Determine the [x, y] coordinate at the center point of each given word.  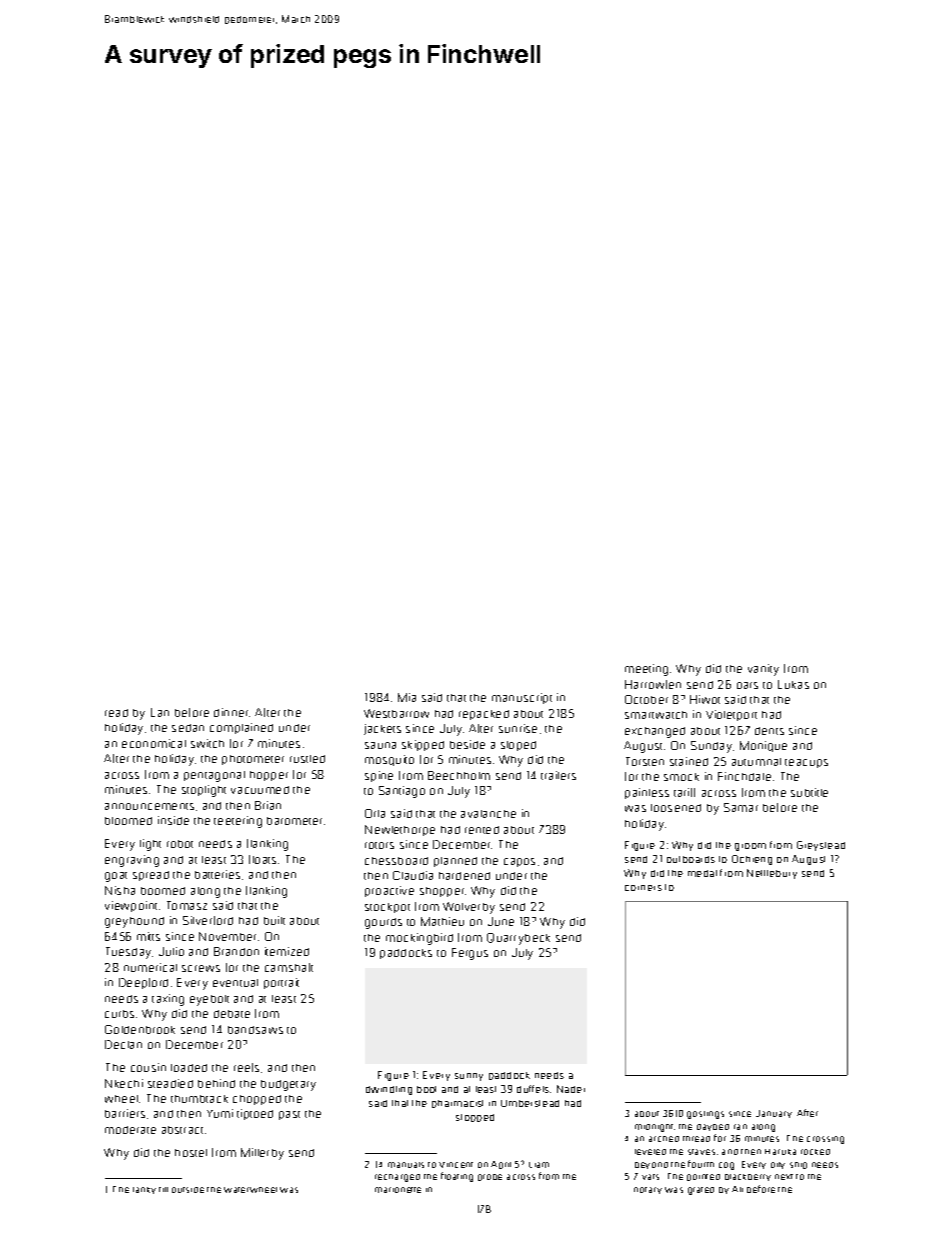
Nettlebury [772, 874]
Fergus [470, 954]
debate [232, 1014]
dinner [232, 712]
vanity [763, 670]
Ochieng [752, 860]
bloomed [128, 821]
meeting [646, 670]
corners [643, 888]
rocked [815, 1152]
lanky [144, 1190]
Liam [539, 1165]
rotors [379, 845]
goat [116, 877]
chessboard [396, 861]
